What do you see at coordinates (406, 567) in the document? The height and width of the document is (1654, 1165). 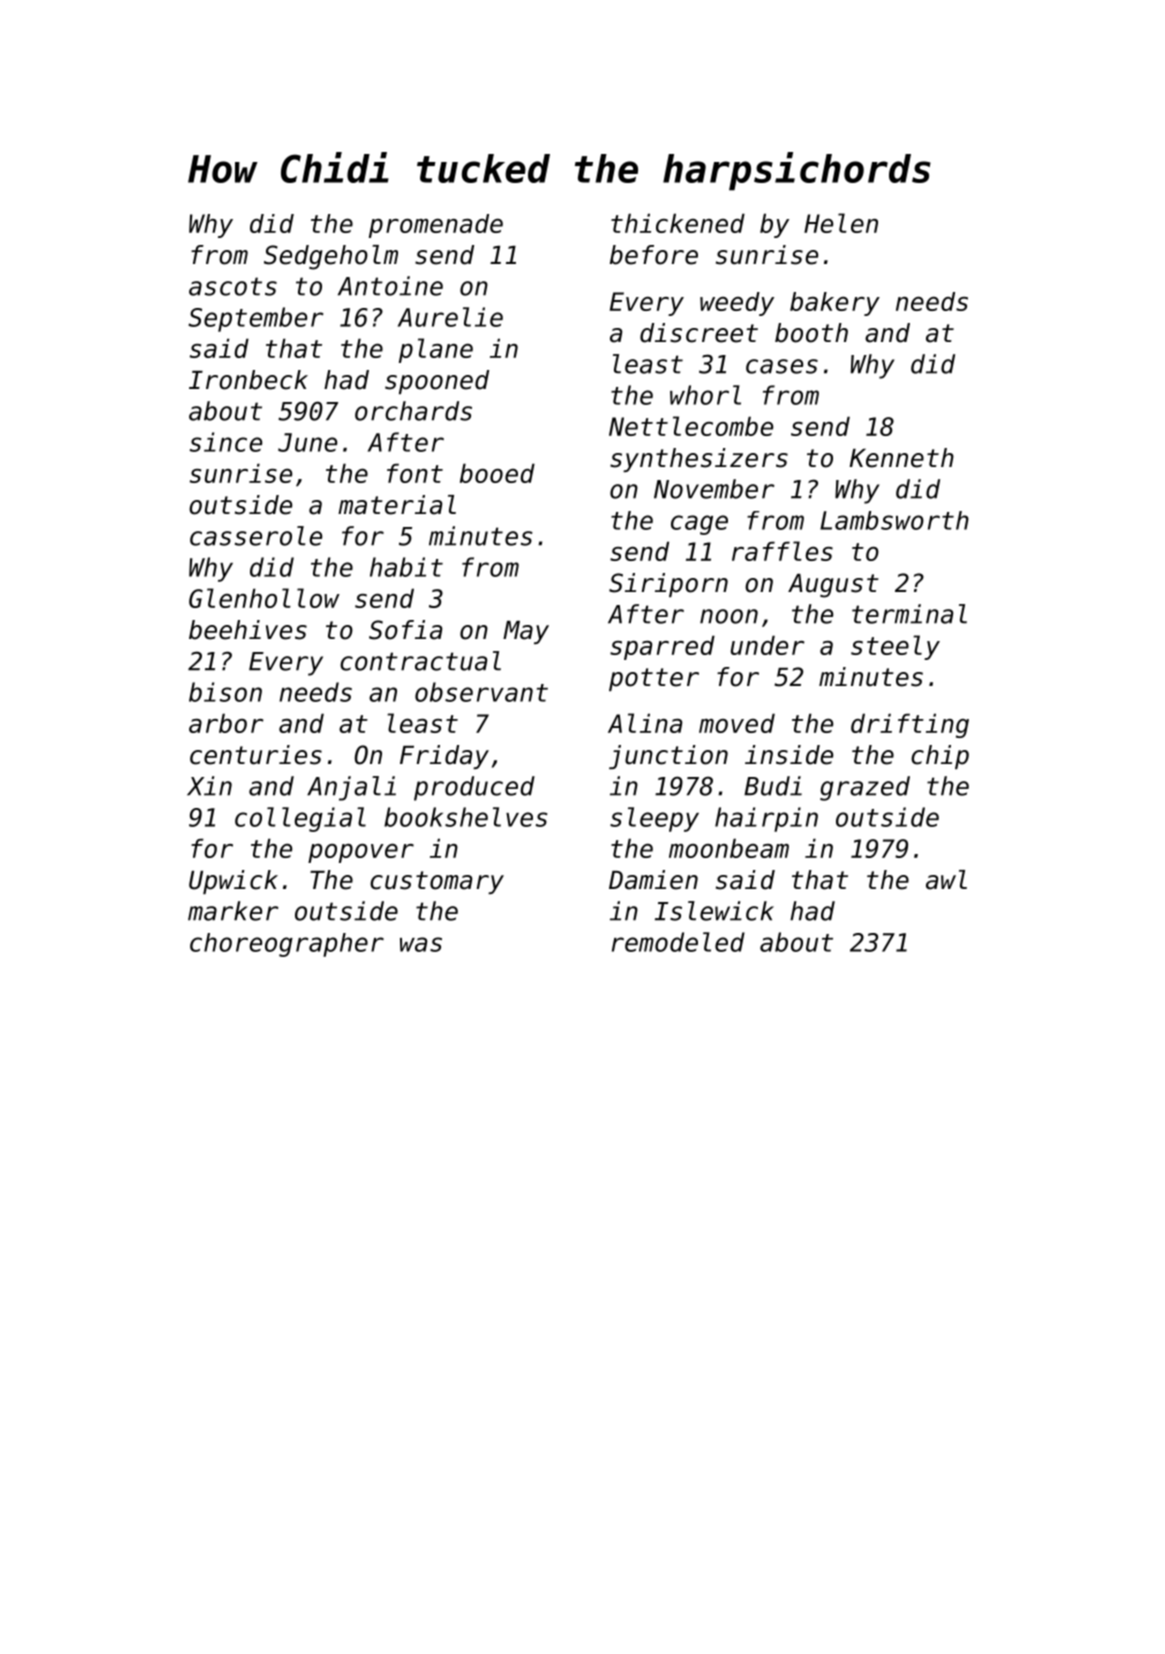 I see `habit` at bounding box center [406, 567].
